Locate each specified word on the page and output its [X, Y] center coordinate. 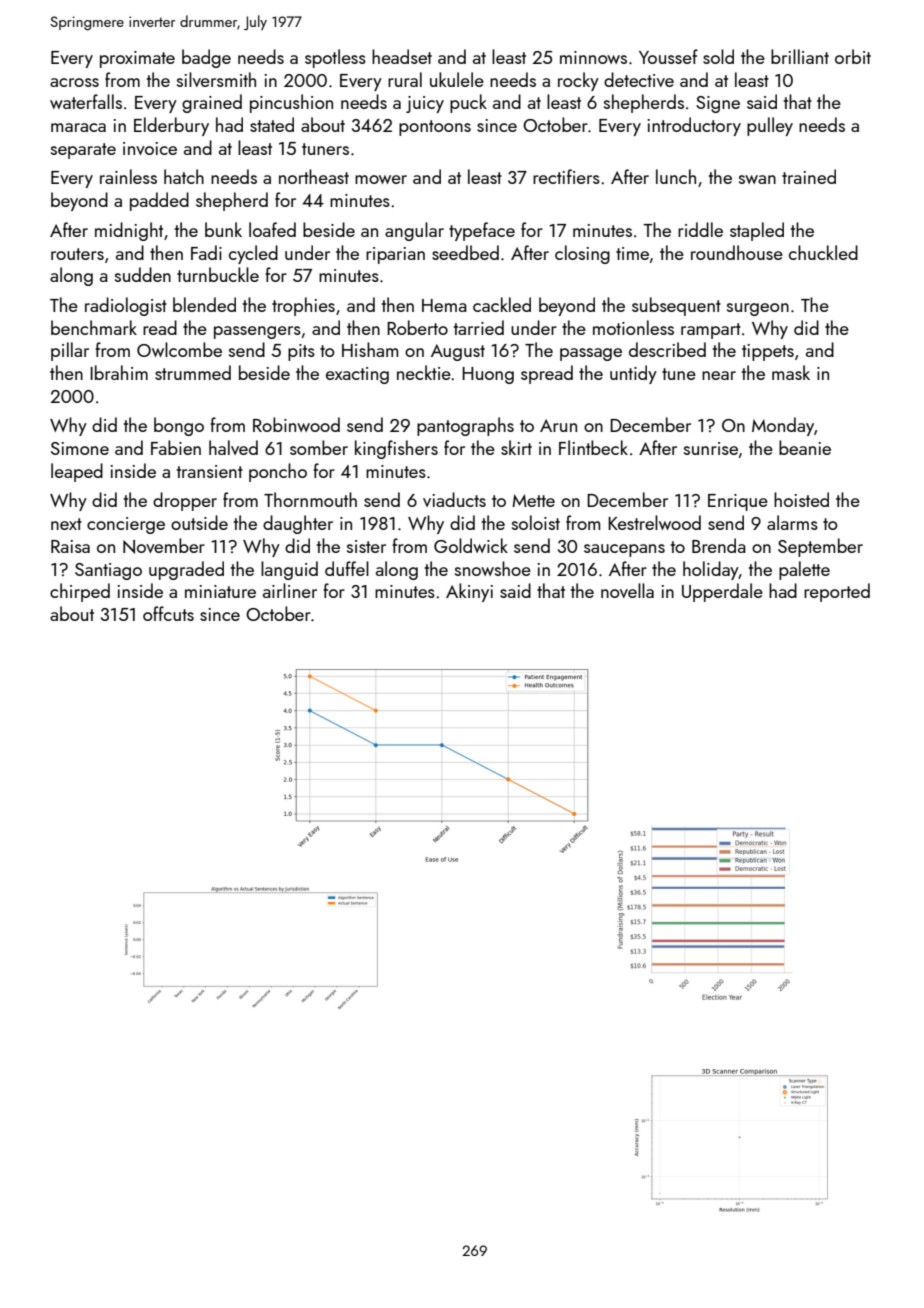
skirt [516, 447]
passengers [257, 332]
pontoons [435, 128]
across [74, 82]
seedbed [465, 252]
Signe [718, 104]
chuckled [823, 252]
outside [199, 522]
